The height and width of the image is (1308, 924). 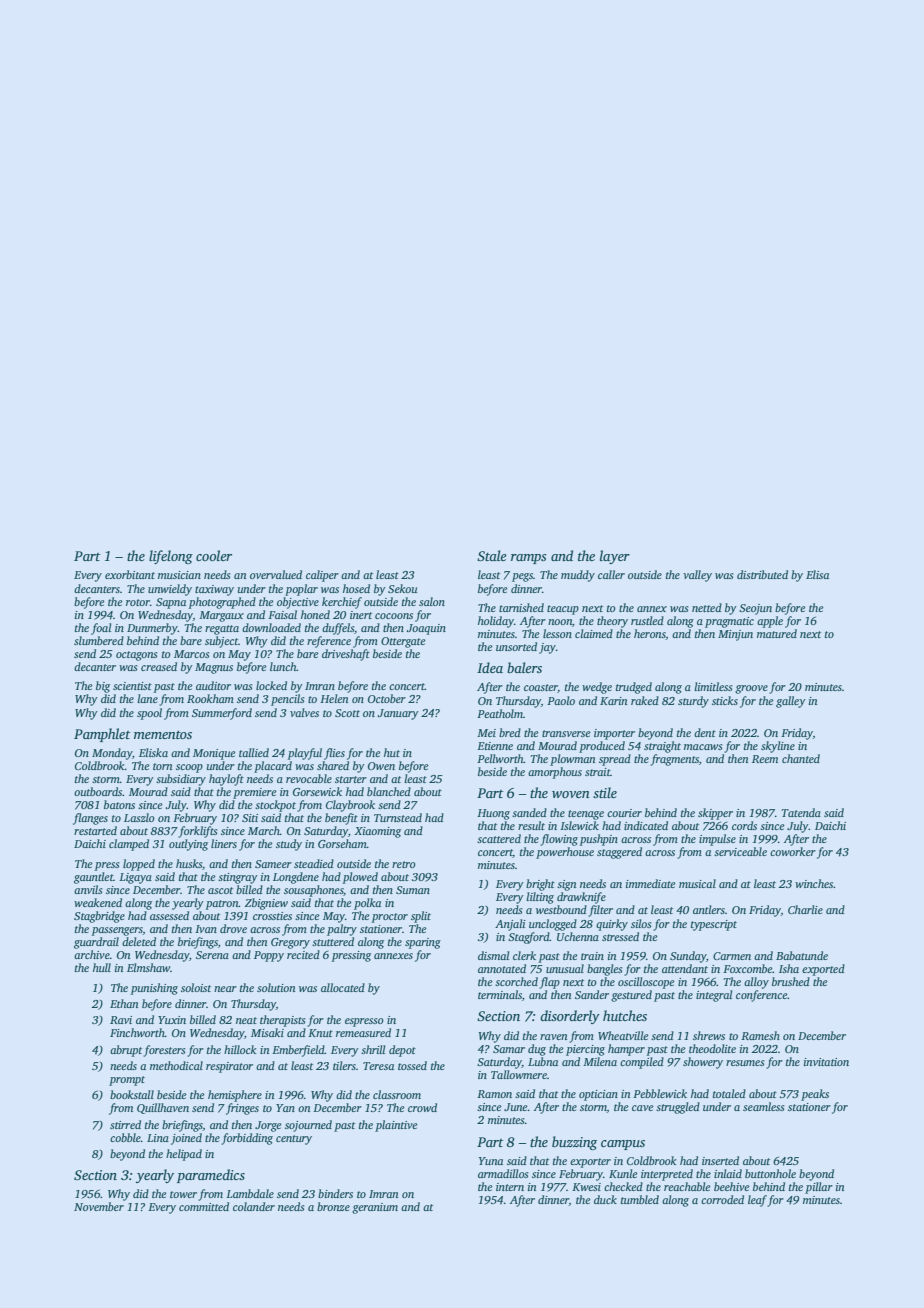 I want to click on inserted, so click(x=720, y=1160).
